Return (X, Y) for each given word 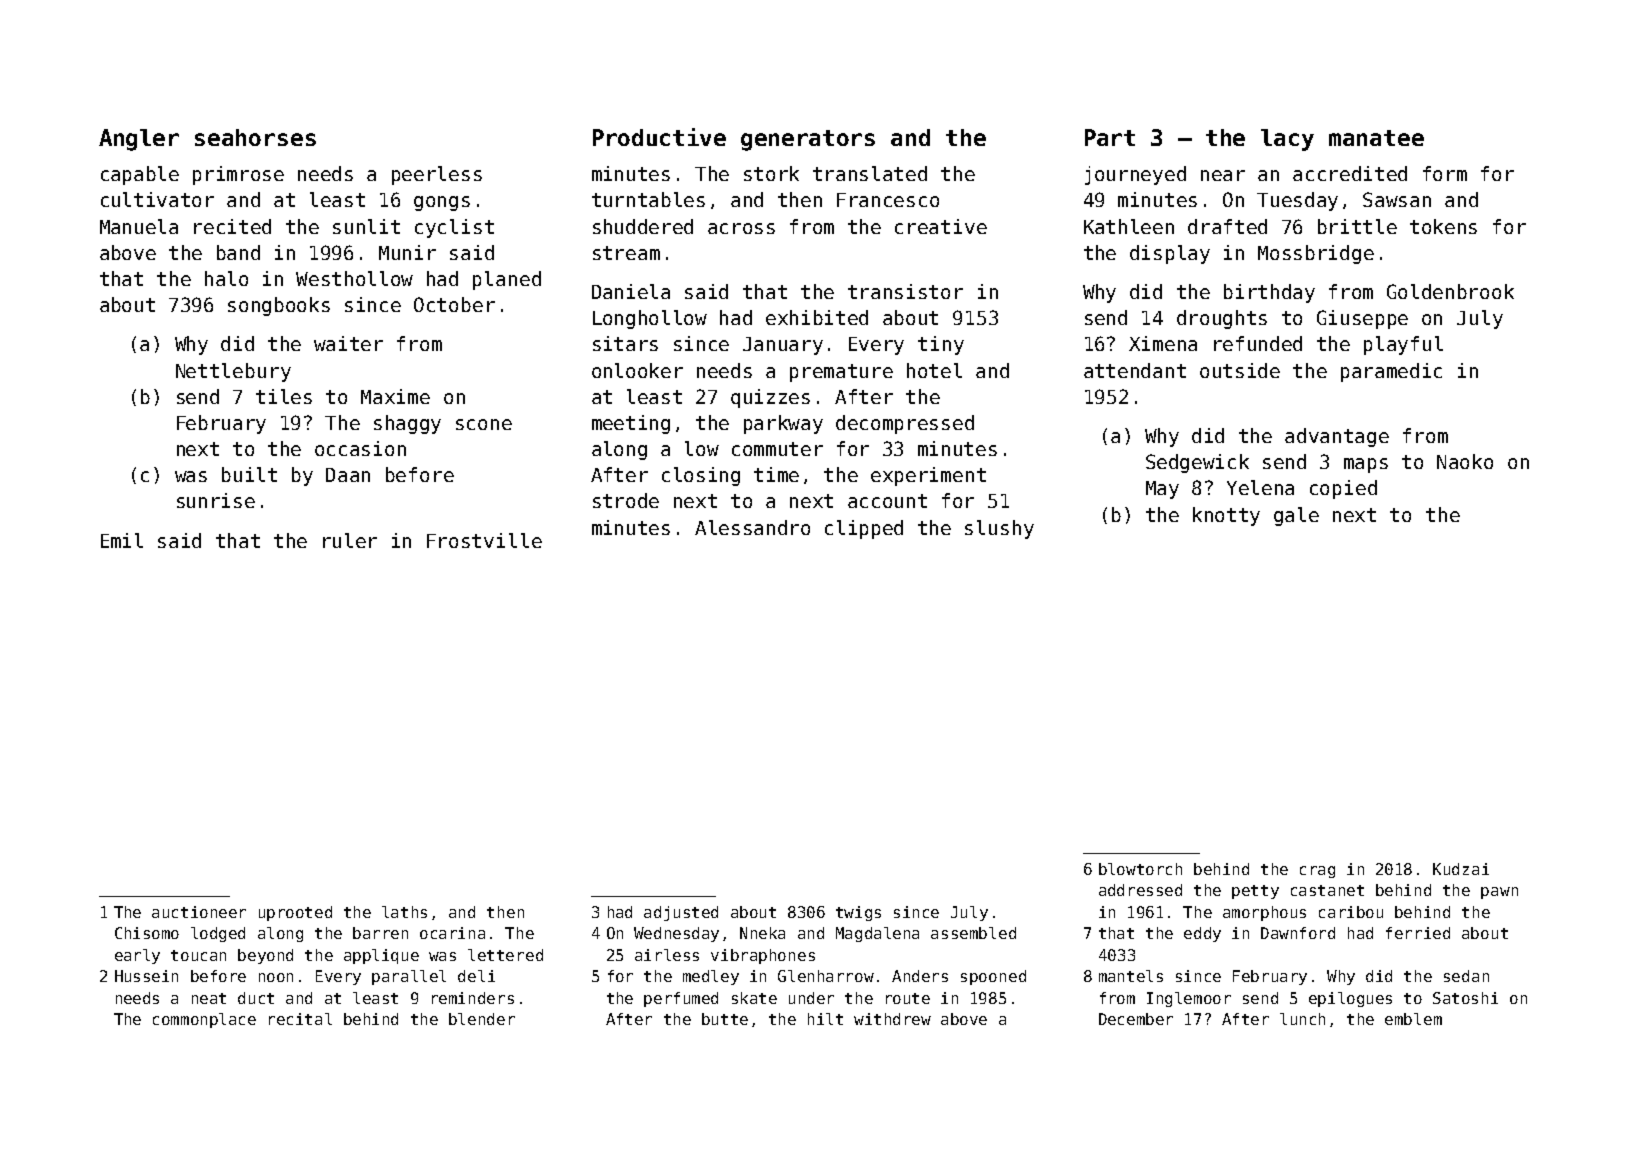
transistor (905, 291)
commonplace (204, 1020)
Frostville (484, 540)
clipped (864, 529)
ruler (350, 540)
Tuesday (1297, 201)
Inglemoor (1189, 999)
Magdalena (877, 934)
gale (1296, 516)
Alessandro (752, 527)
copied (1343, 489)
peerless (437, 175)
